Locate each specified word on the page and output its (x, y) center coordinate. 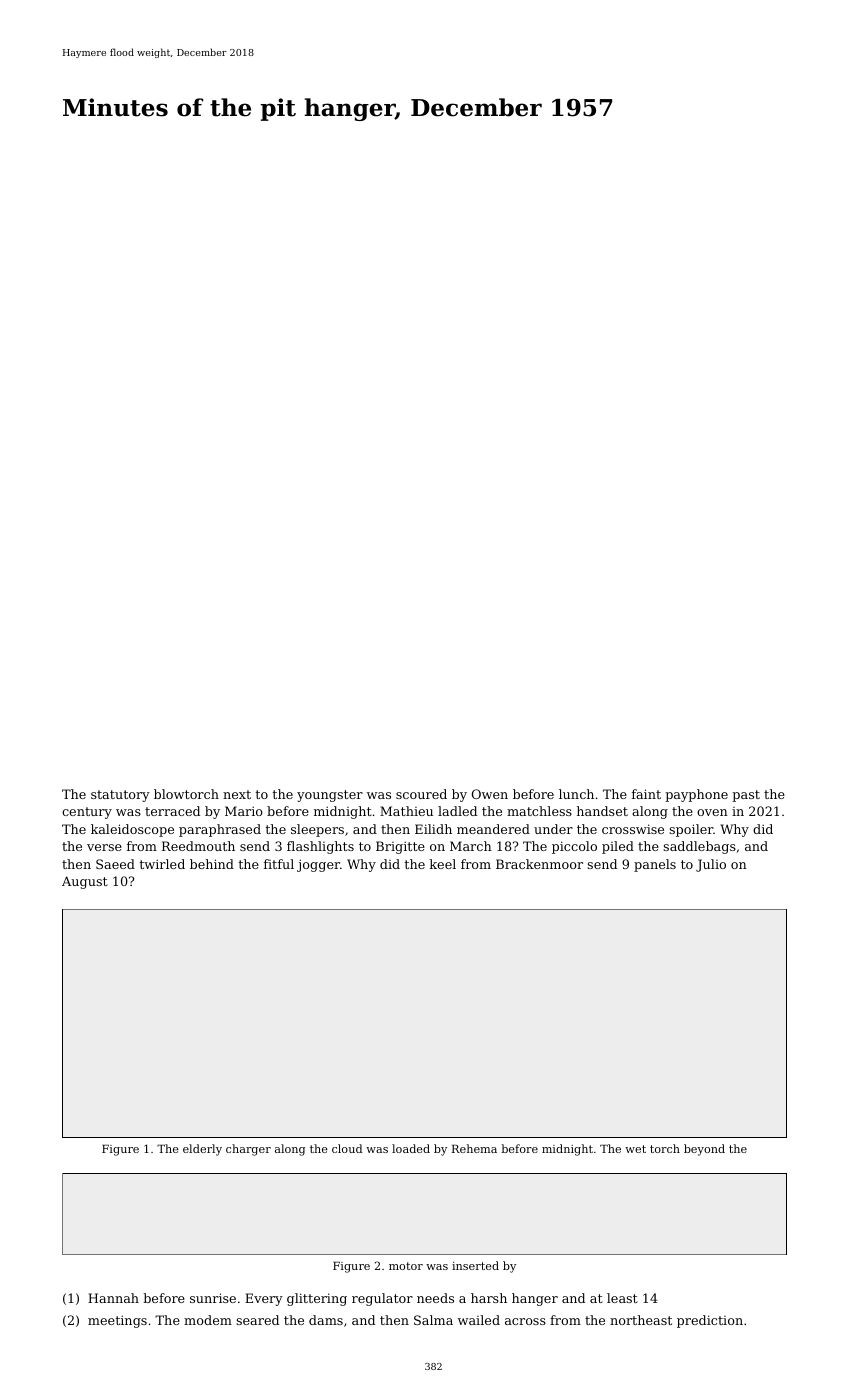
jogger (318, 865)
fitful (279, 864)
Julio (711, 865)
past (746, 796)
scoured (421, 794)
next (237, 794)
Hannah (113, 1298)
